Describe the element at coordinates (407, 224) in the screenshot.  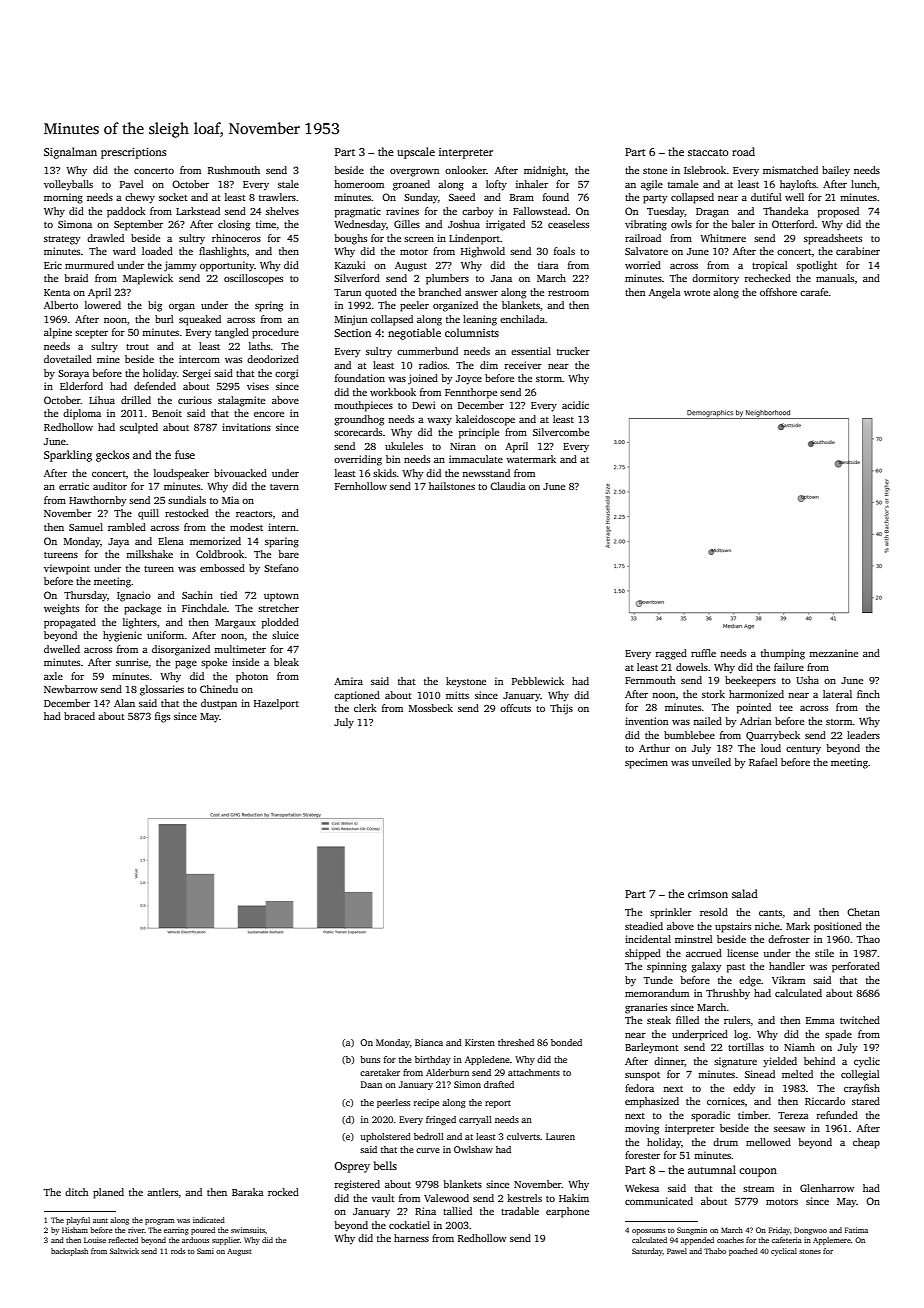
I see `Gilles` at that location.
